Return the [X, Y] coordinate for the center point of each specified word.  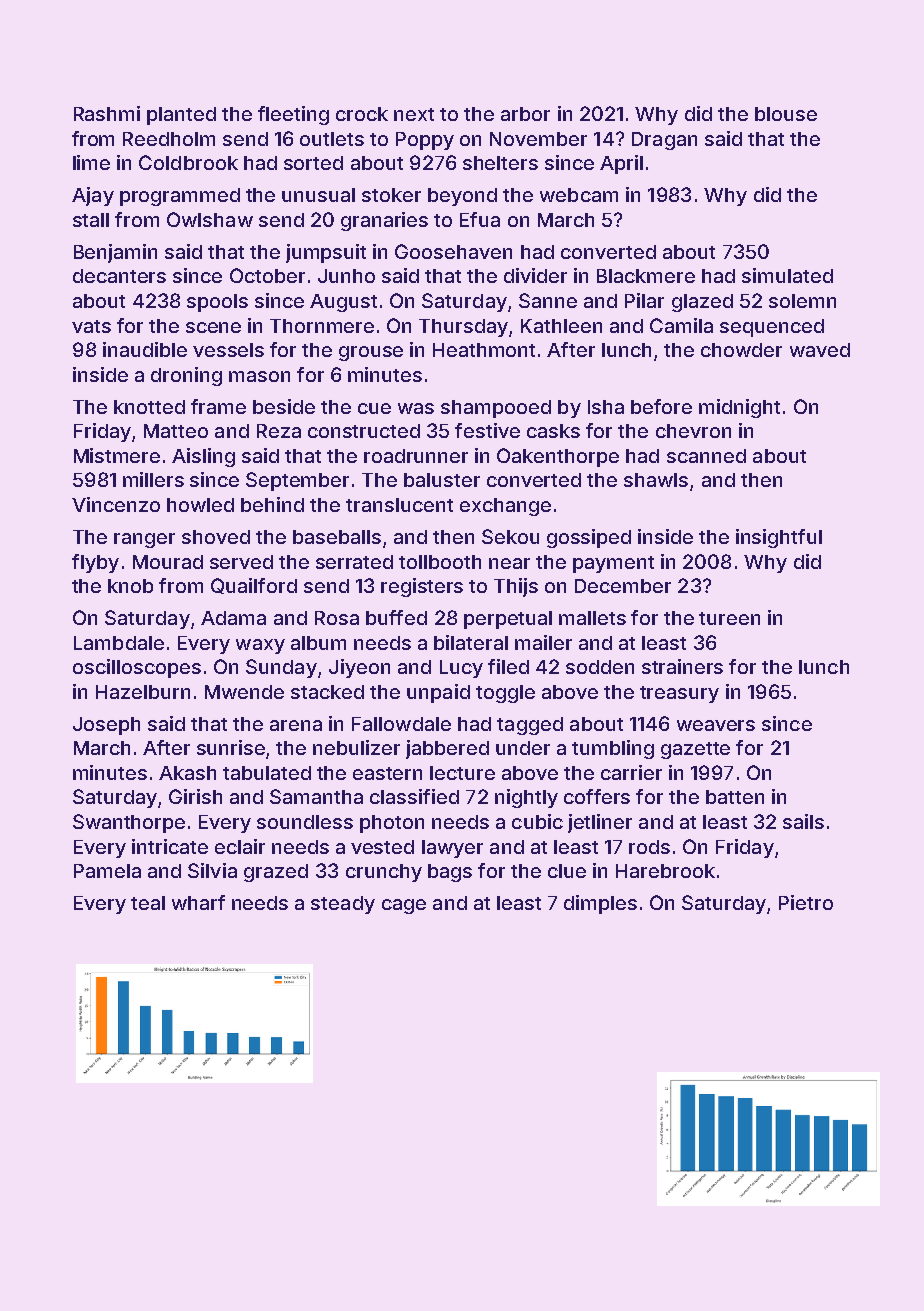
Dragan [664, 141]
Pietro [806, 902]
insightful [779, 538]
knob [130, 586]
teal [148, 903]
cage [404, 906]
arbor [525, 114]
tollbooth [440, 562]
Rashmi [107, 113]
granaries [384, 221]
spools [217, 303]
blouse [786, 114]
